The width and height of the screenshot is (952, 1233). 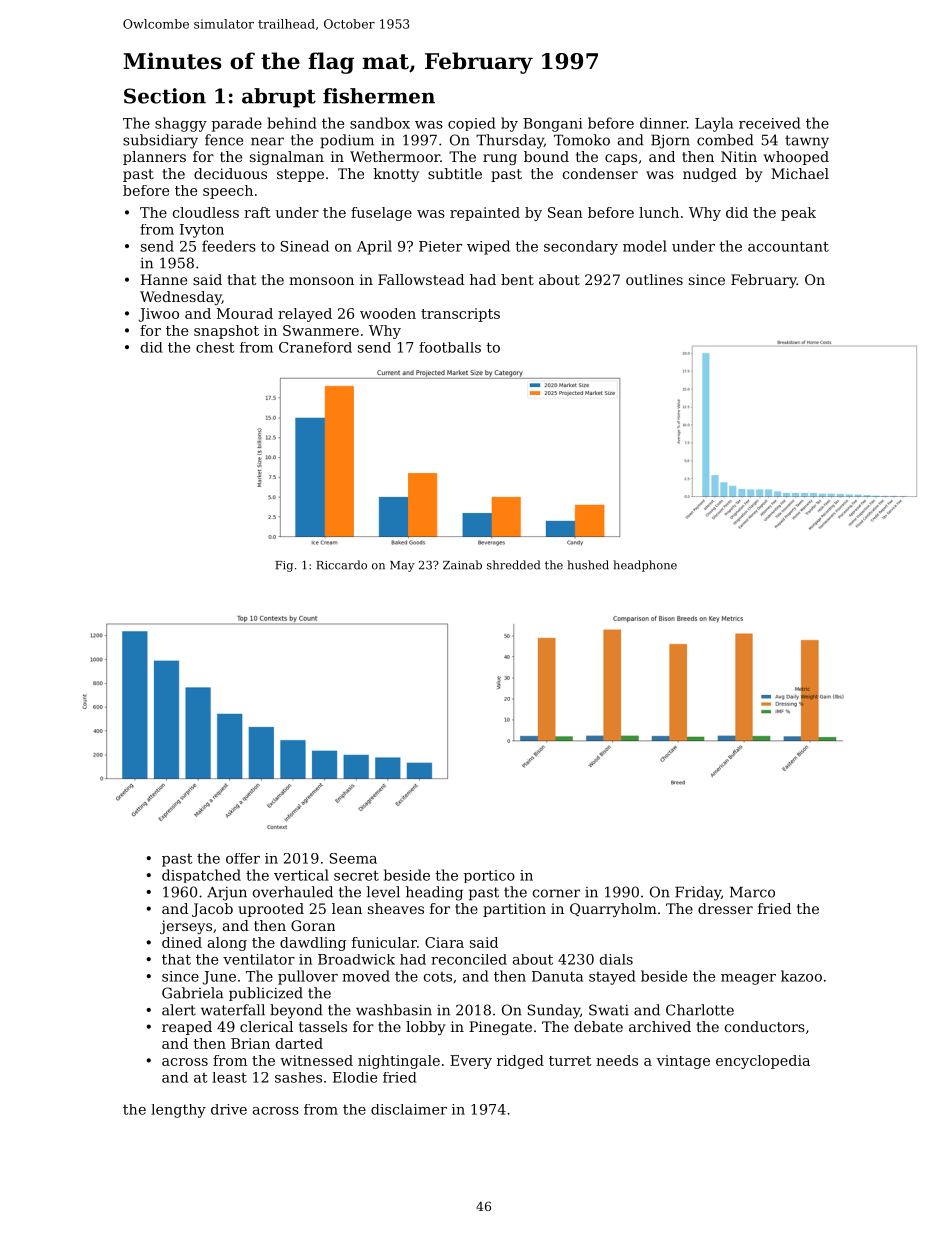 I want to click on ventilator, so click(x=259, y=959).
